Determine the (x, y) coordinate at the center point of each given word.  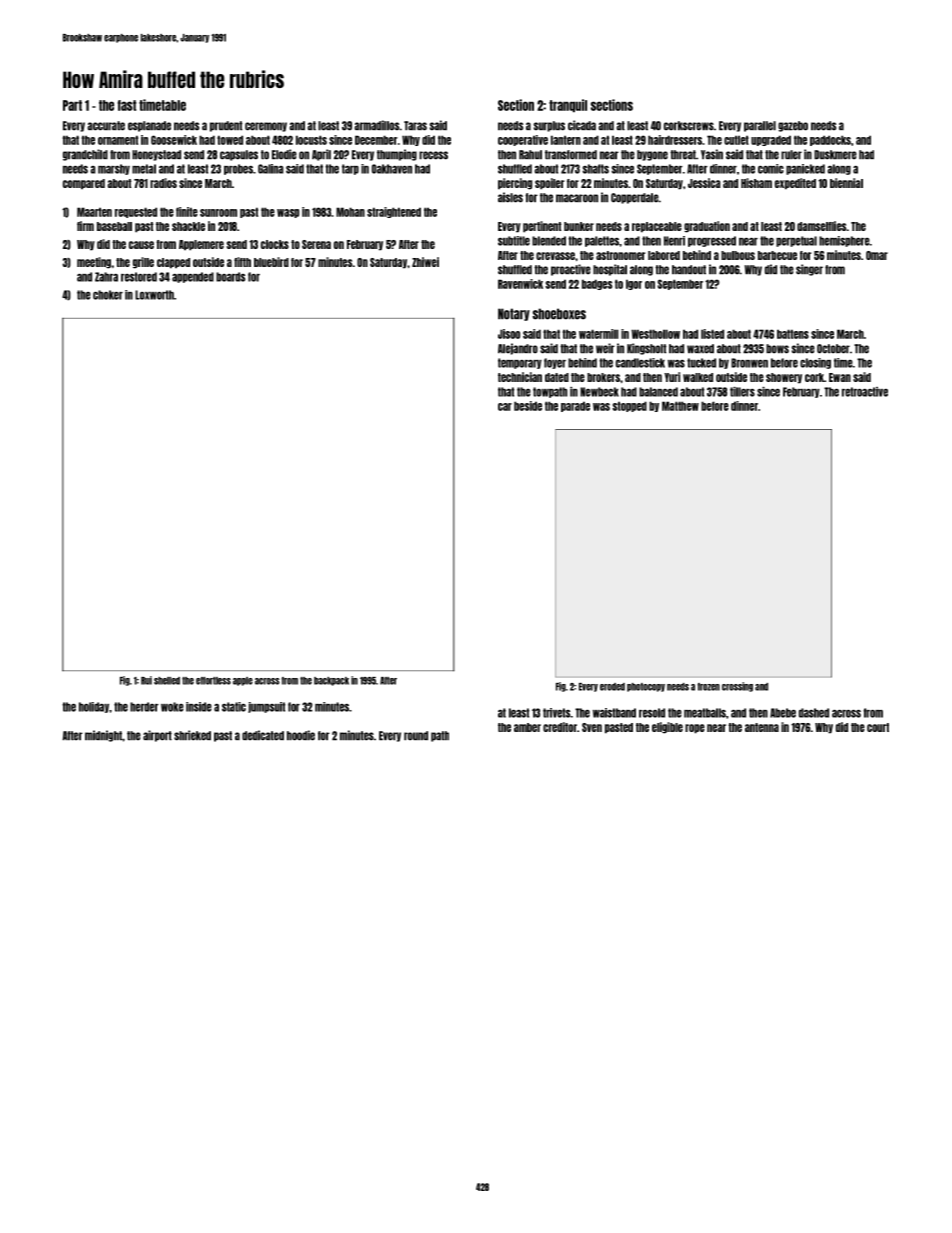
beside (528, 406)
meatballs (705, 713)
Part (72, 105)
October (833, 349)
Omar (877, 255)
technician (520, 377)
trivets (557, 713)
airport (157, 736)
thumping (397, 155)
